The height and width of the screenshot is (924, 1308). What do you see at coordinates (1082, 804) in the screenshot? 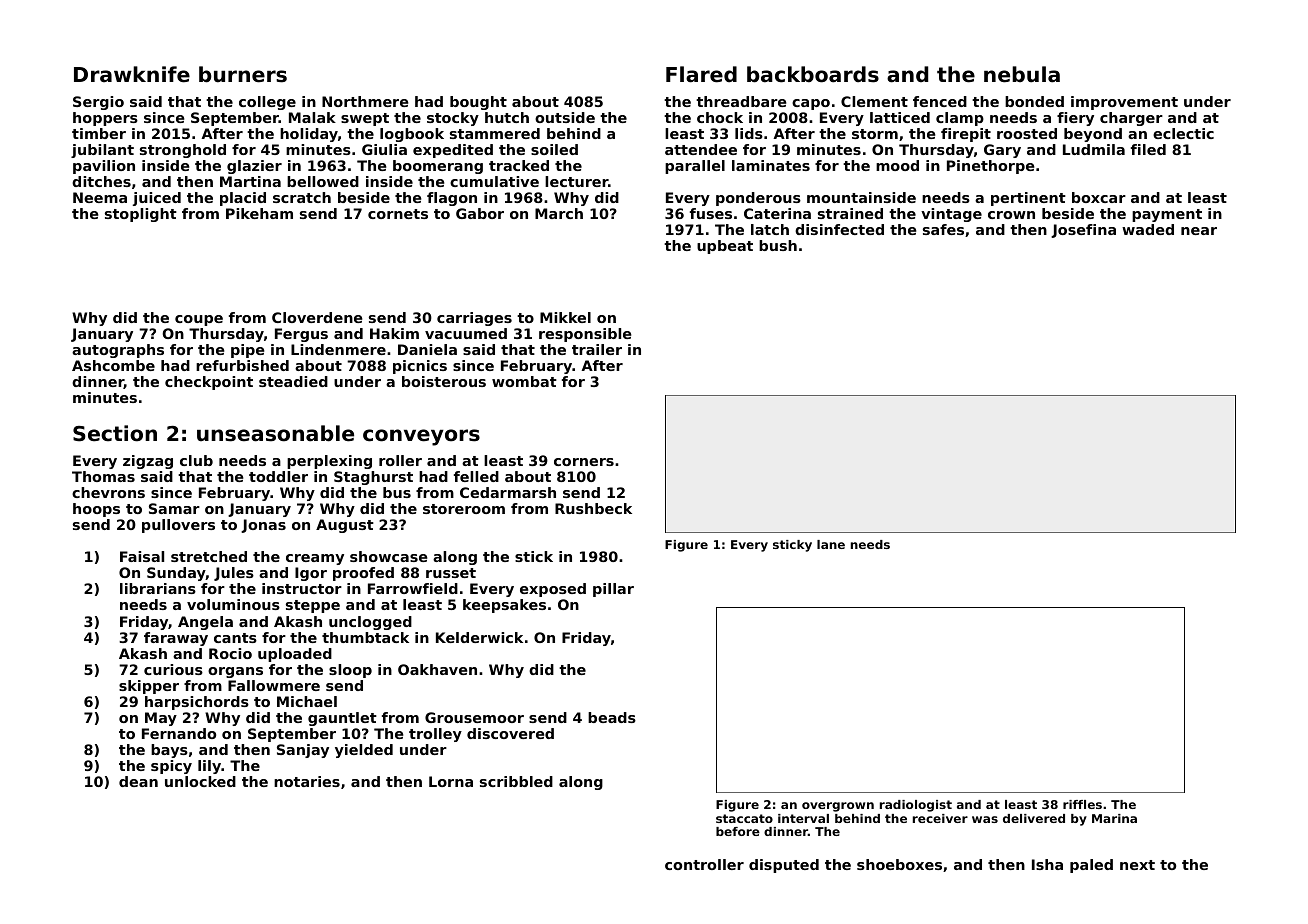
I see `riffles` at bounding box center [1082, 804].
